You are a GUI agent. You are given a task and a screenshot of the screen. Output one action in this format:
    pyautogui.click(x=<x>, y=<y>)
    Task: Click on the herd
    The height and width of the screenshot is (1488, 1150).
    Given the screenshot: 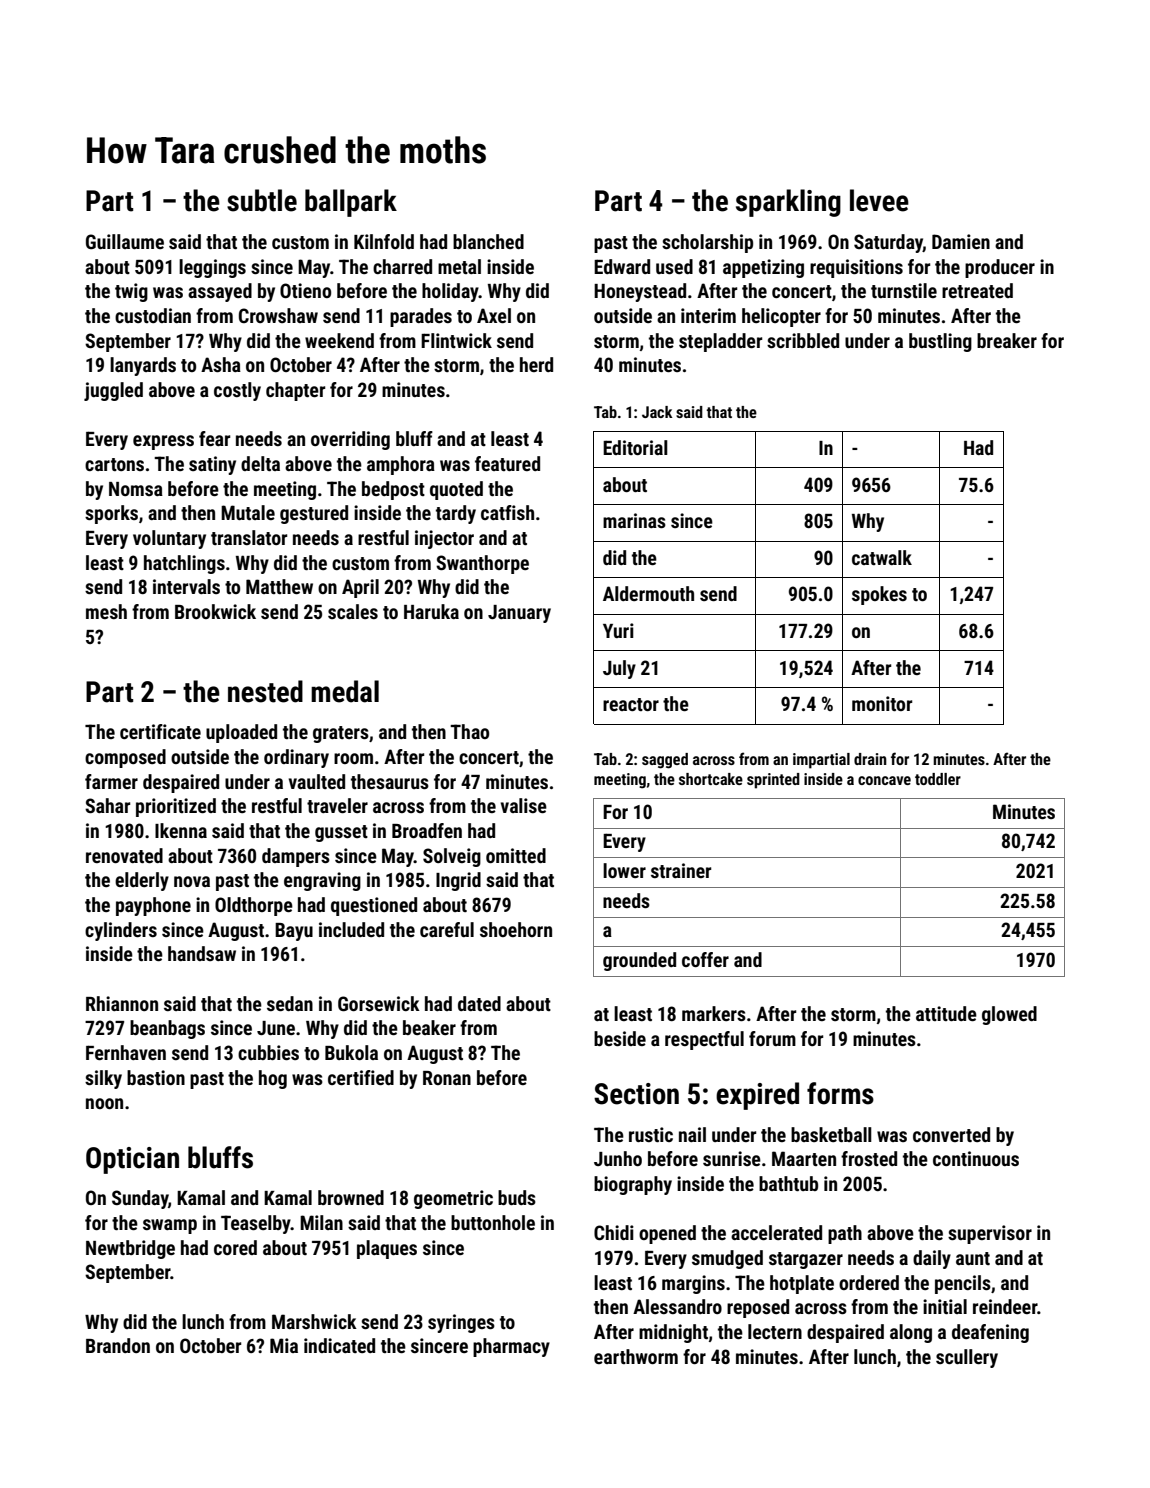 What is the action you would take?
    pyautogui.click(x=536, y=364)
